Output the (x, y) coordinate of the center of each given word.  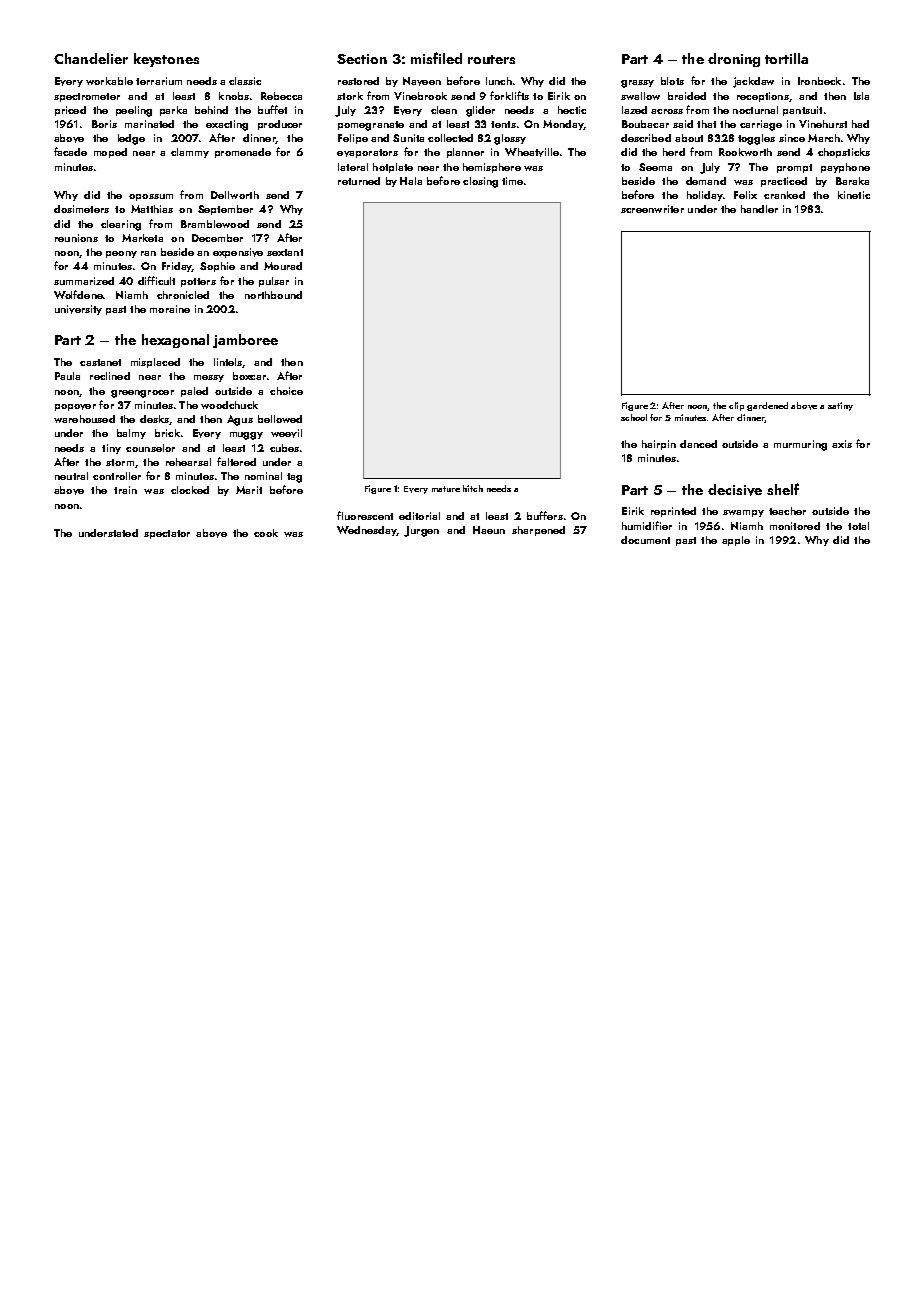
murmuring (800, 445)
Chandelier (91, 58)
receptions (763, 97)
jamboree (245, 341)
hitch (473, 488)
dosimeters (81, 209)
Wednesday (367, 531)
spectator (167, 534)
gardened (767, 406)
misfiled (436, 58)
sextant (285, 252)
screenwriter (652, 209)
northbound (273, 295)
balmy (131, 434)
